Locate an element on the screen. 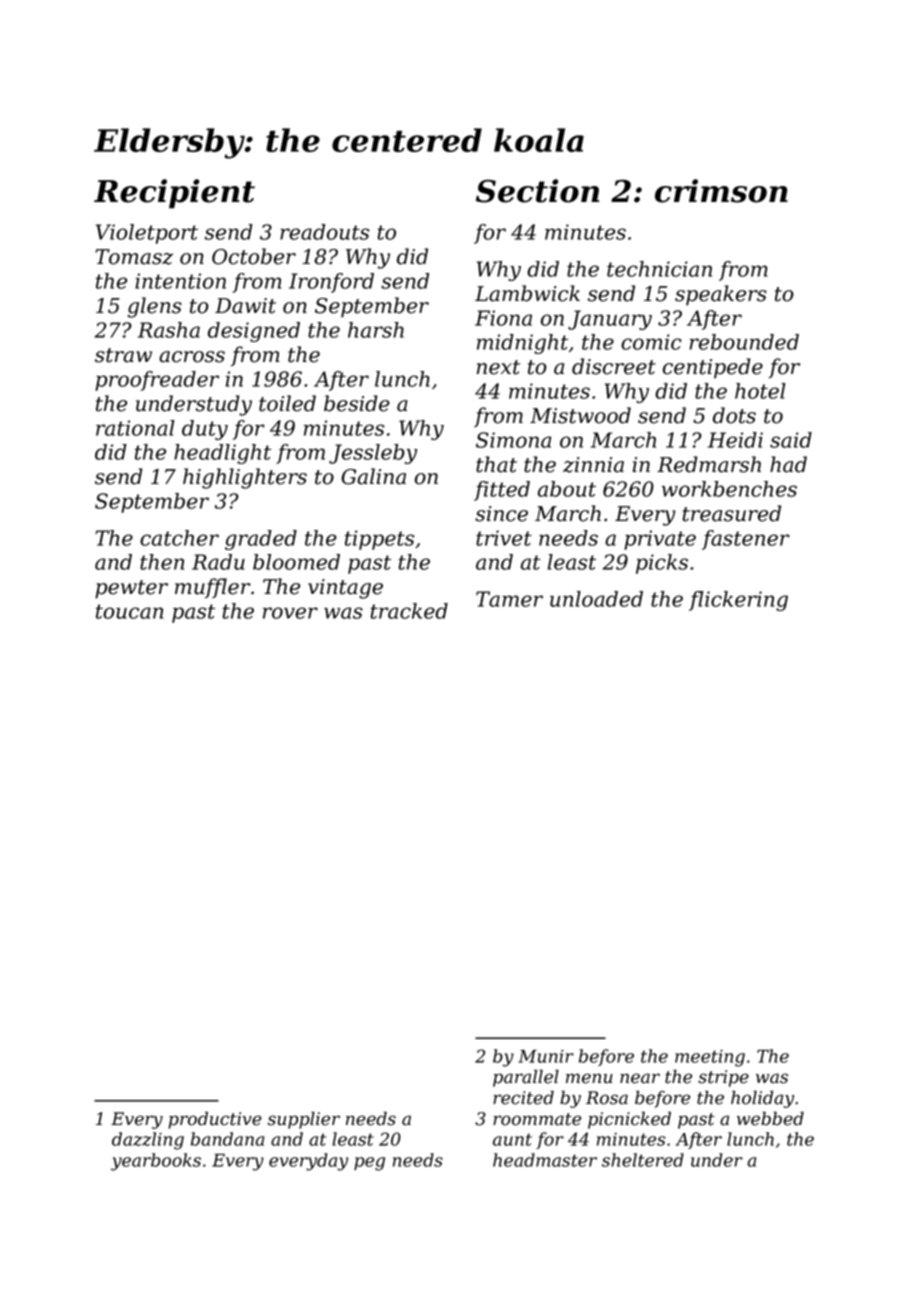  headmaster is located at coordinates (545, 1160).
